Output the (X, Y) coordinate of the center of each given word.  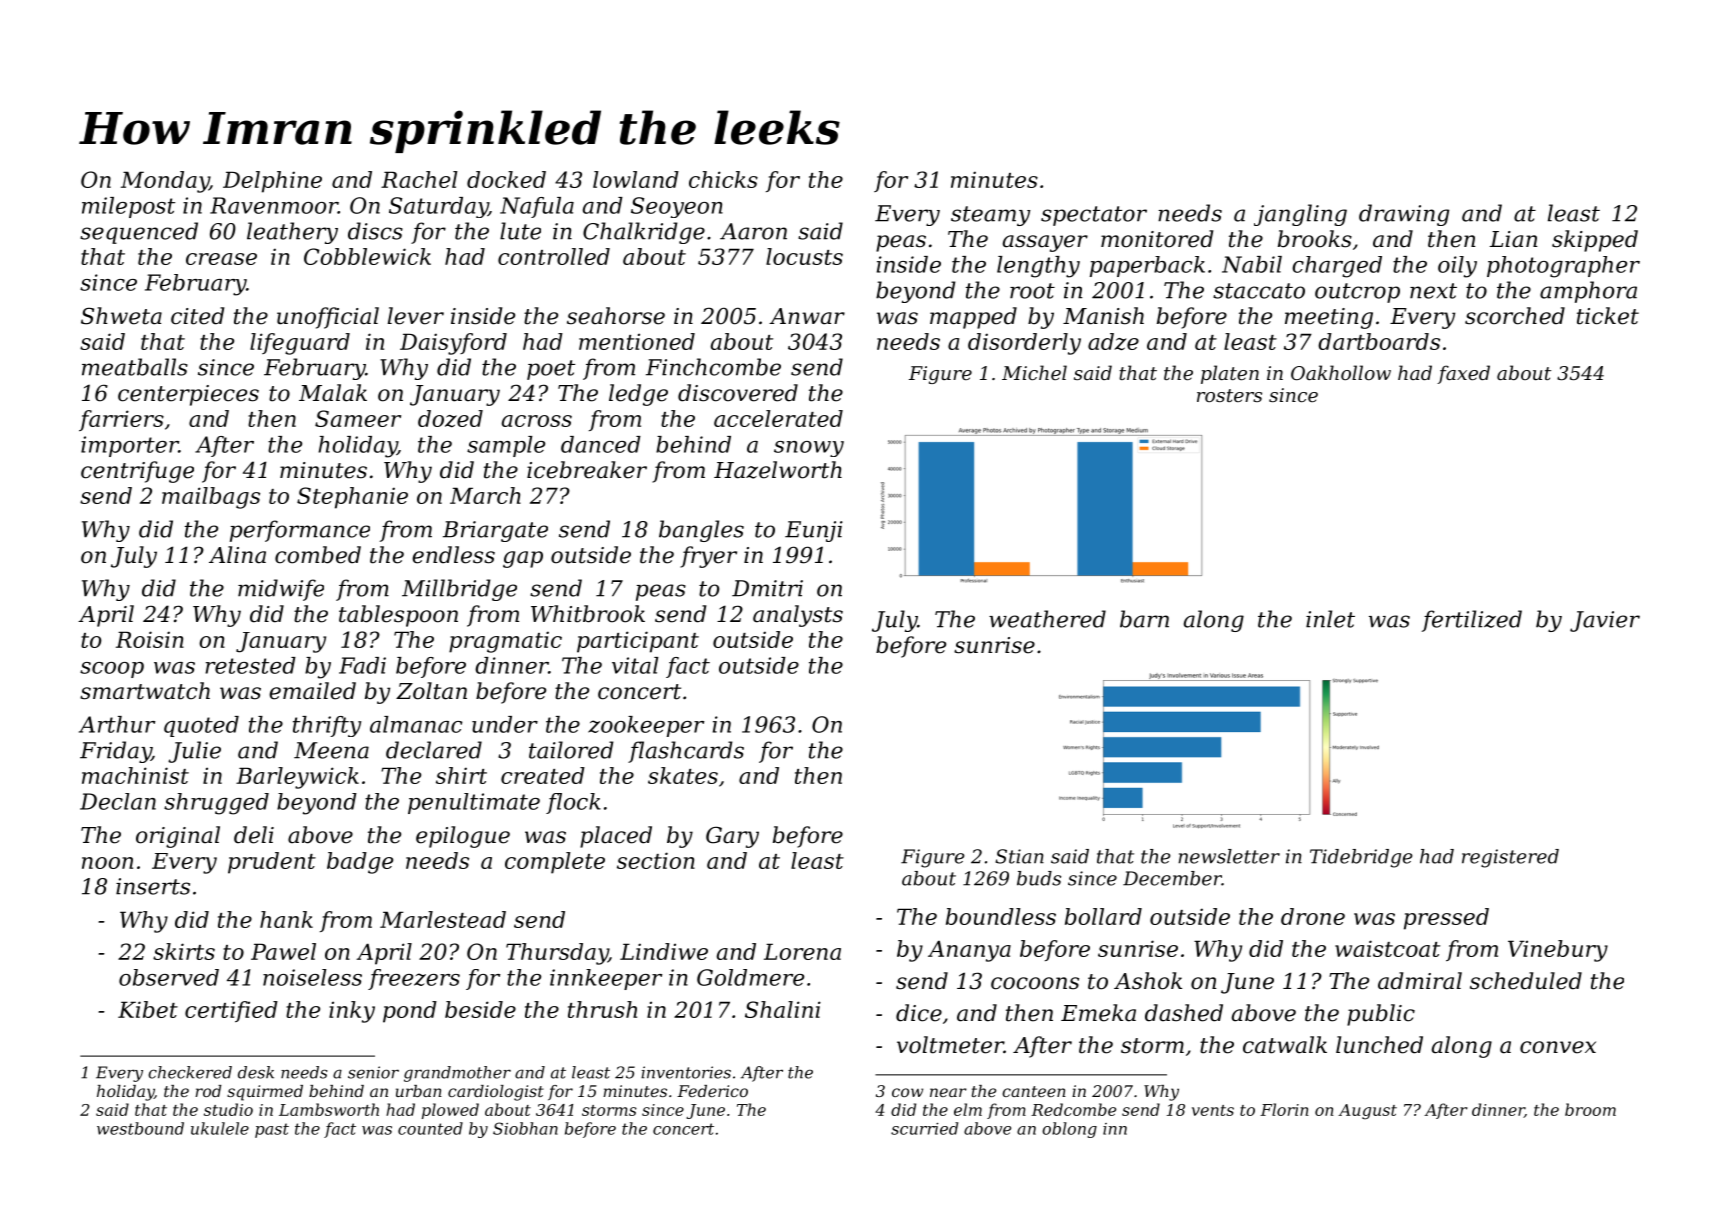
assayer (1045, 243)
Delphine (272, 182)
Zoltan (431, 691)
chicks (723, 179)
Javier (1605, 621)
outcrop (1357, 293)
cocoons (1035, 983)
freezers (414, 979)
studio (228, 1109)
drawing (1404, 215)
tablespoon (398, 616)
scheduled (1526, 981)
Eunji (814, 531)
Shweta (121, 316)
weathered (1047, 619)
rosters (1229, 395)
